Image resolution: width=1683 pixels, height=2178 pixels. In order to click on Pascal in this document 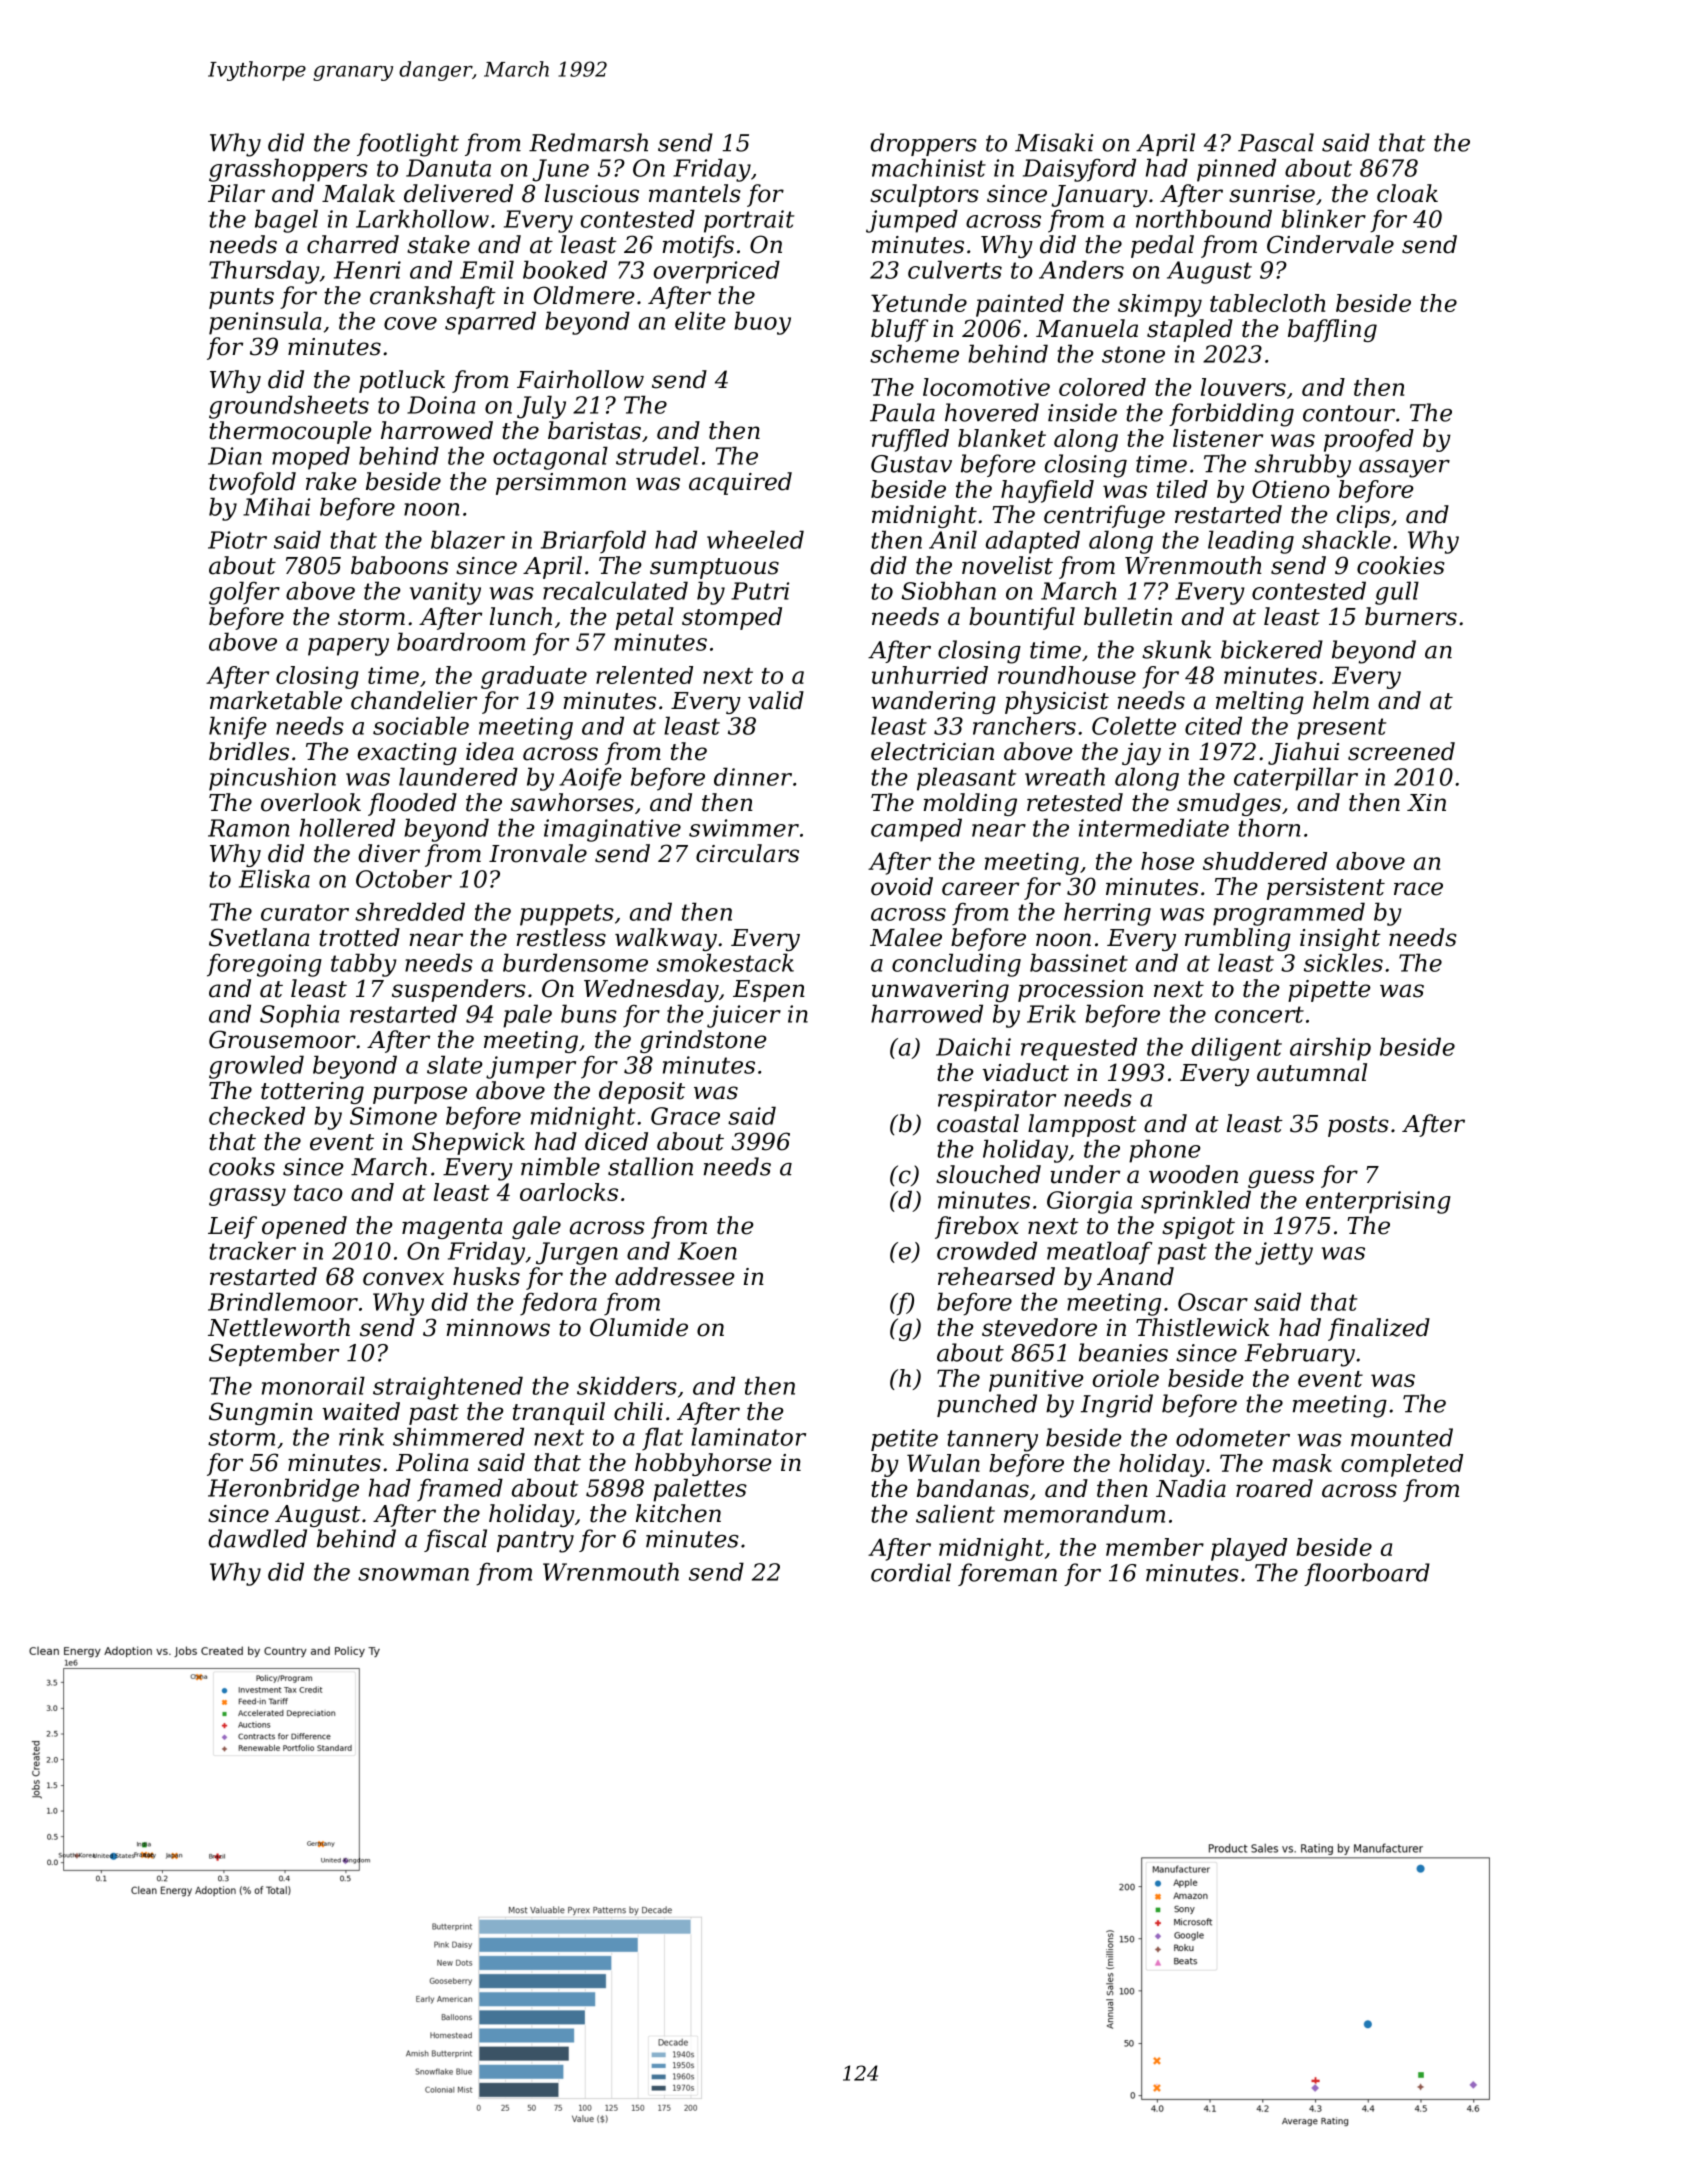, I will do `click(1276, 142)`.
